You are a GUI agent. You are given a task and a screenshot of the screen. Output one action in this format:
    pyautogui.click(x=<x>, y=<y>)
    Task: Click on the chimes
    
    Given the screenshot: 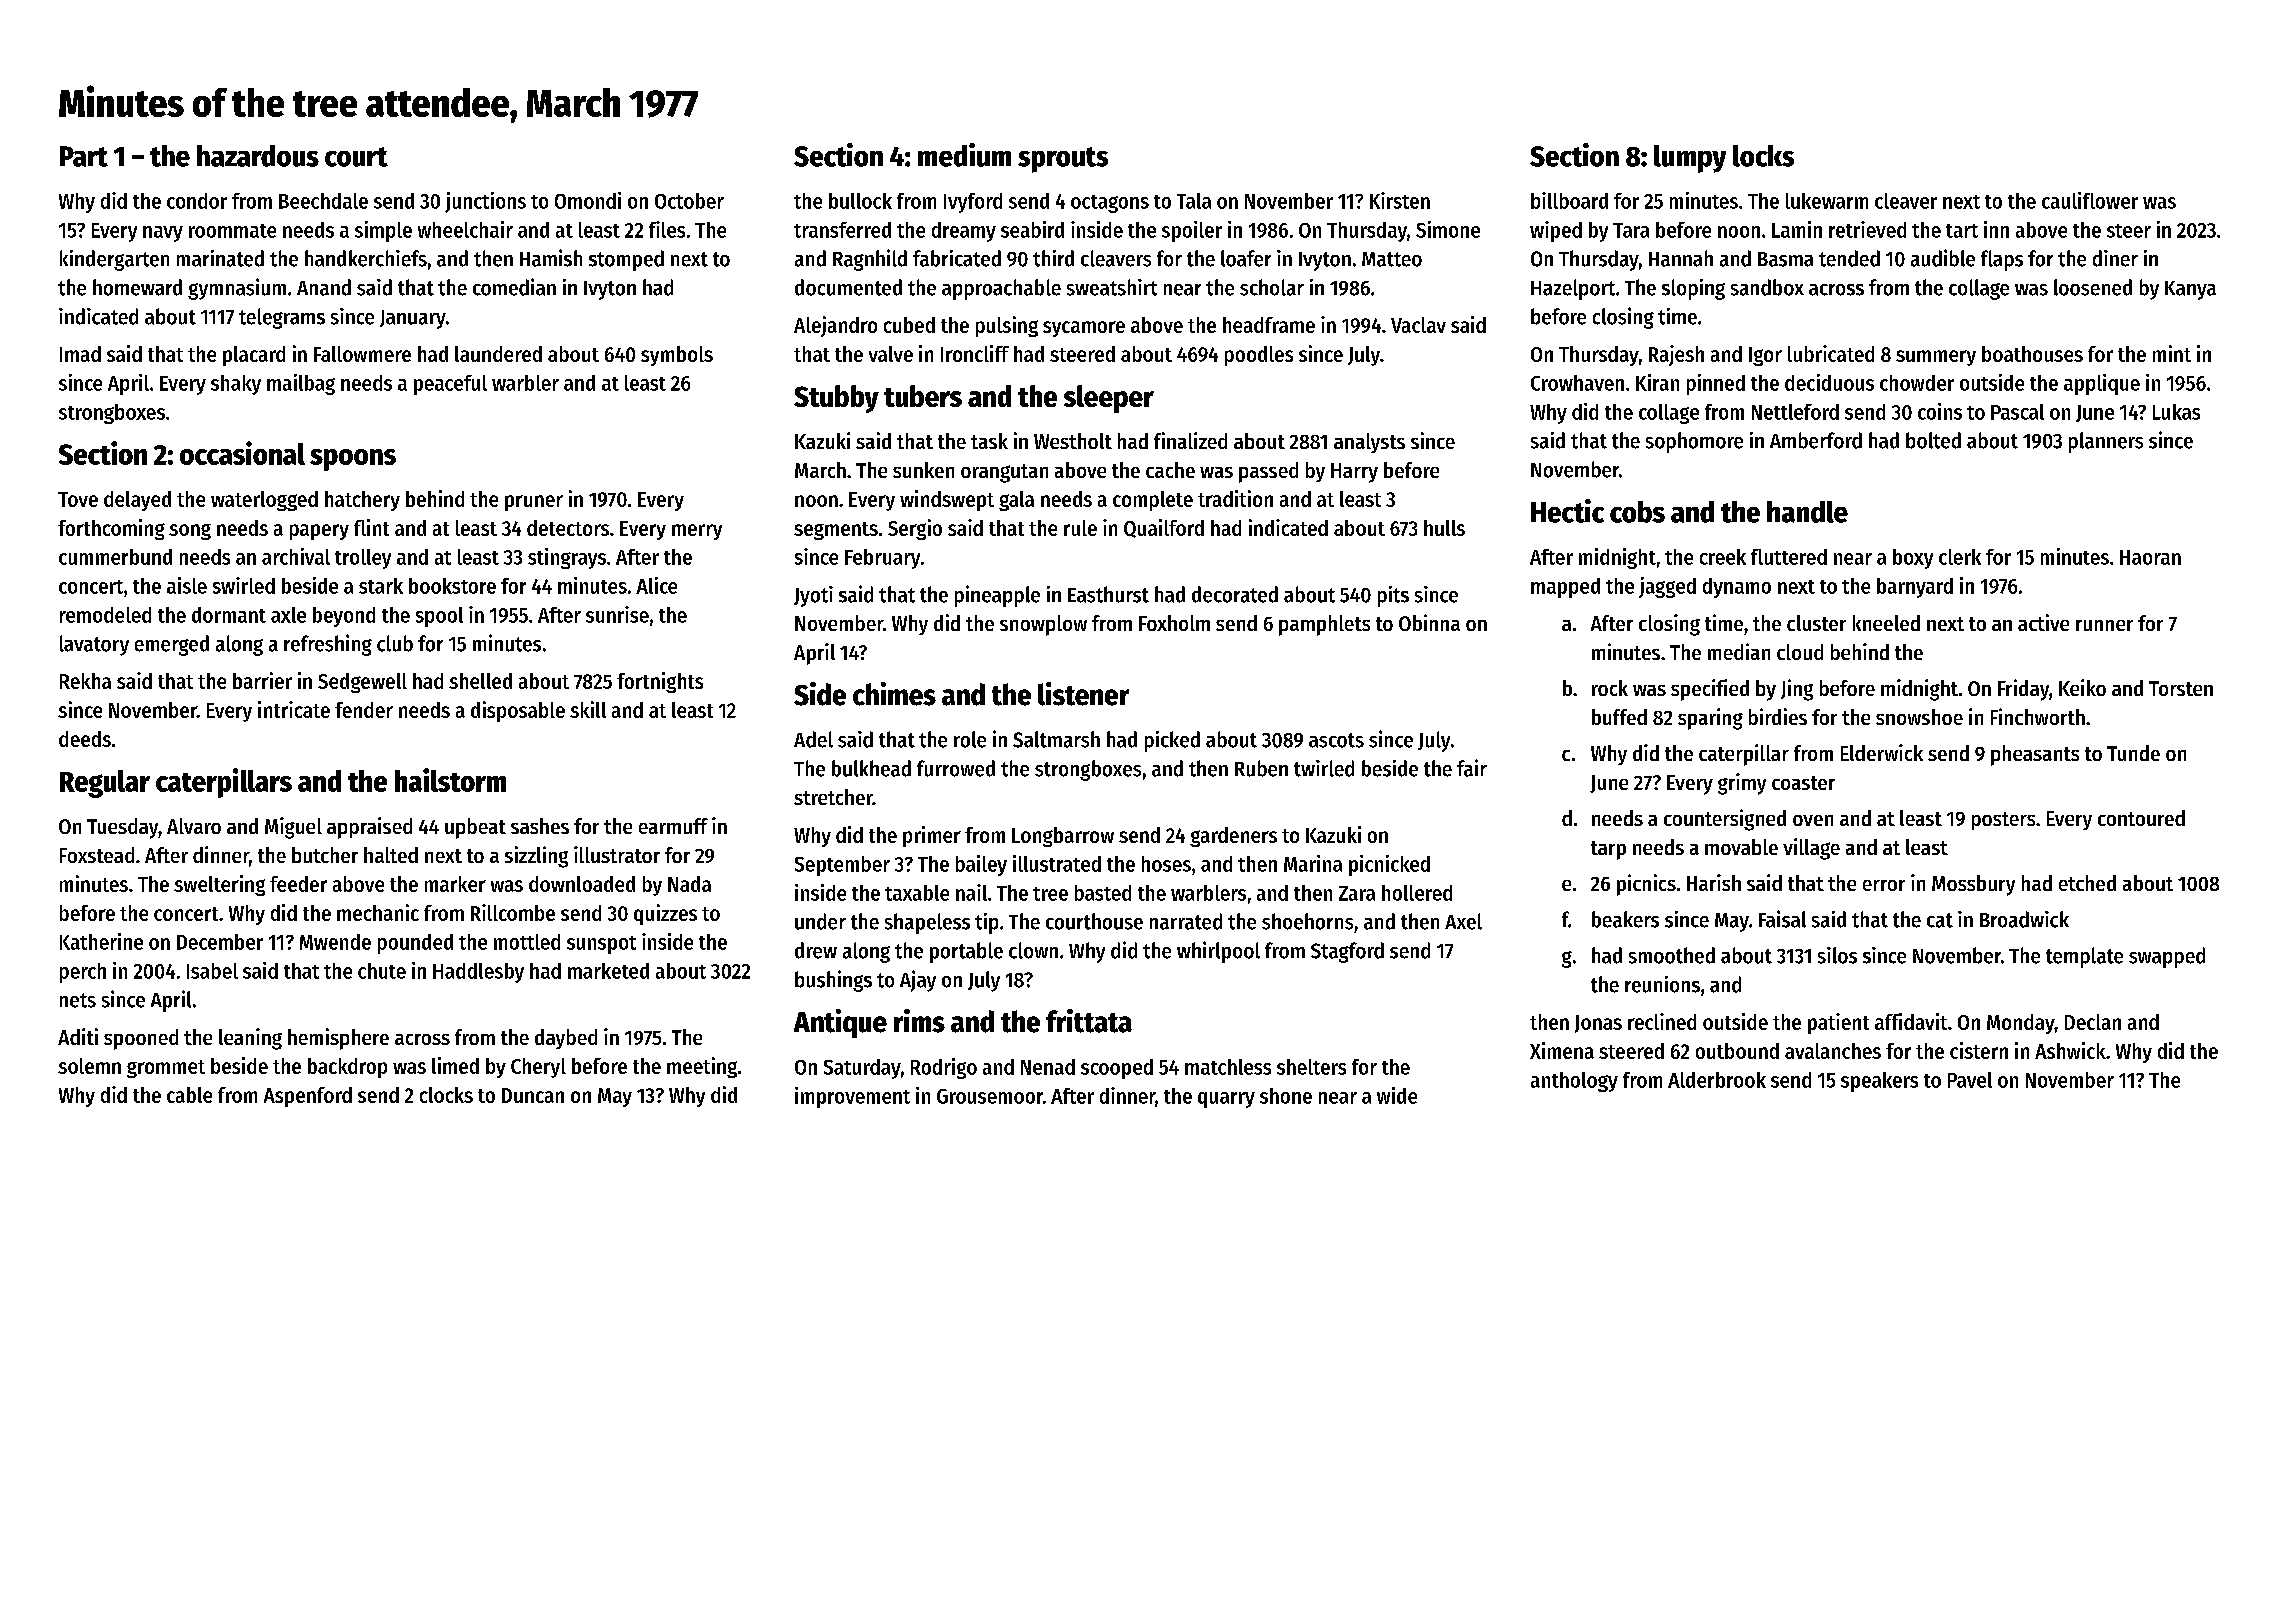 What is the action you would take?
    pyautogui.click(x=894, y=694)
